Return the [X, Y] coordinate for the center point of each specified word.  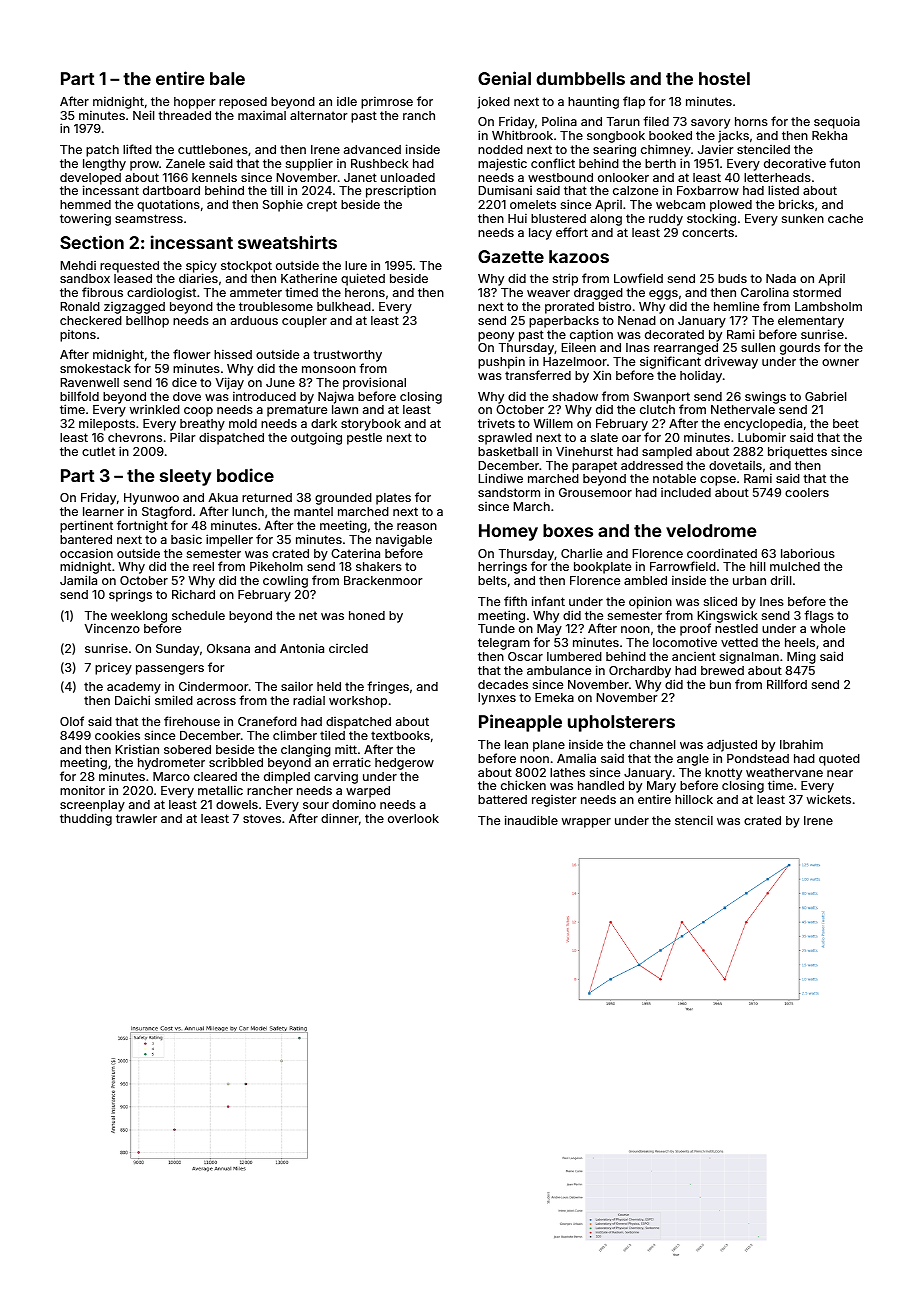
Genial [504, 78]
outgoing [316, 438]
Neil [143, 115]
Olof [72, 721]
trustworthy [347, 356]
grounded [343, 499]
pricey [113, 668]
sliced [720, 601]
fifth [515, 601]
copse [718, 481]
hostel [724, 78]
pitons [78, 335]
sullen [758, 347]
